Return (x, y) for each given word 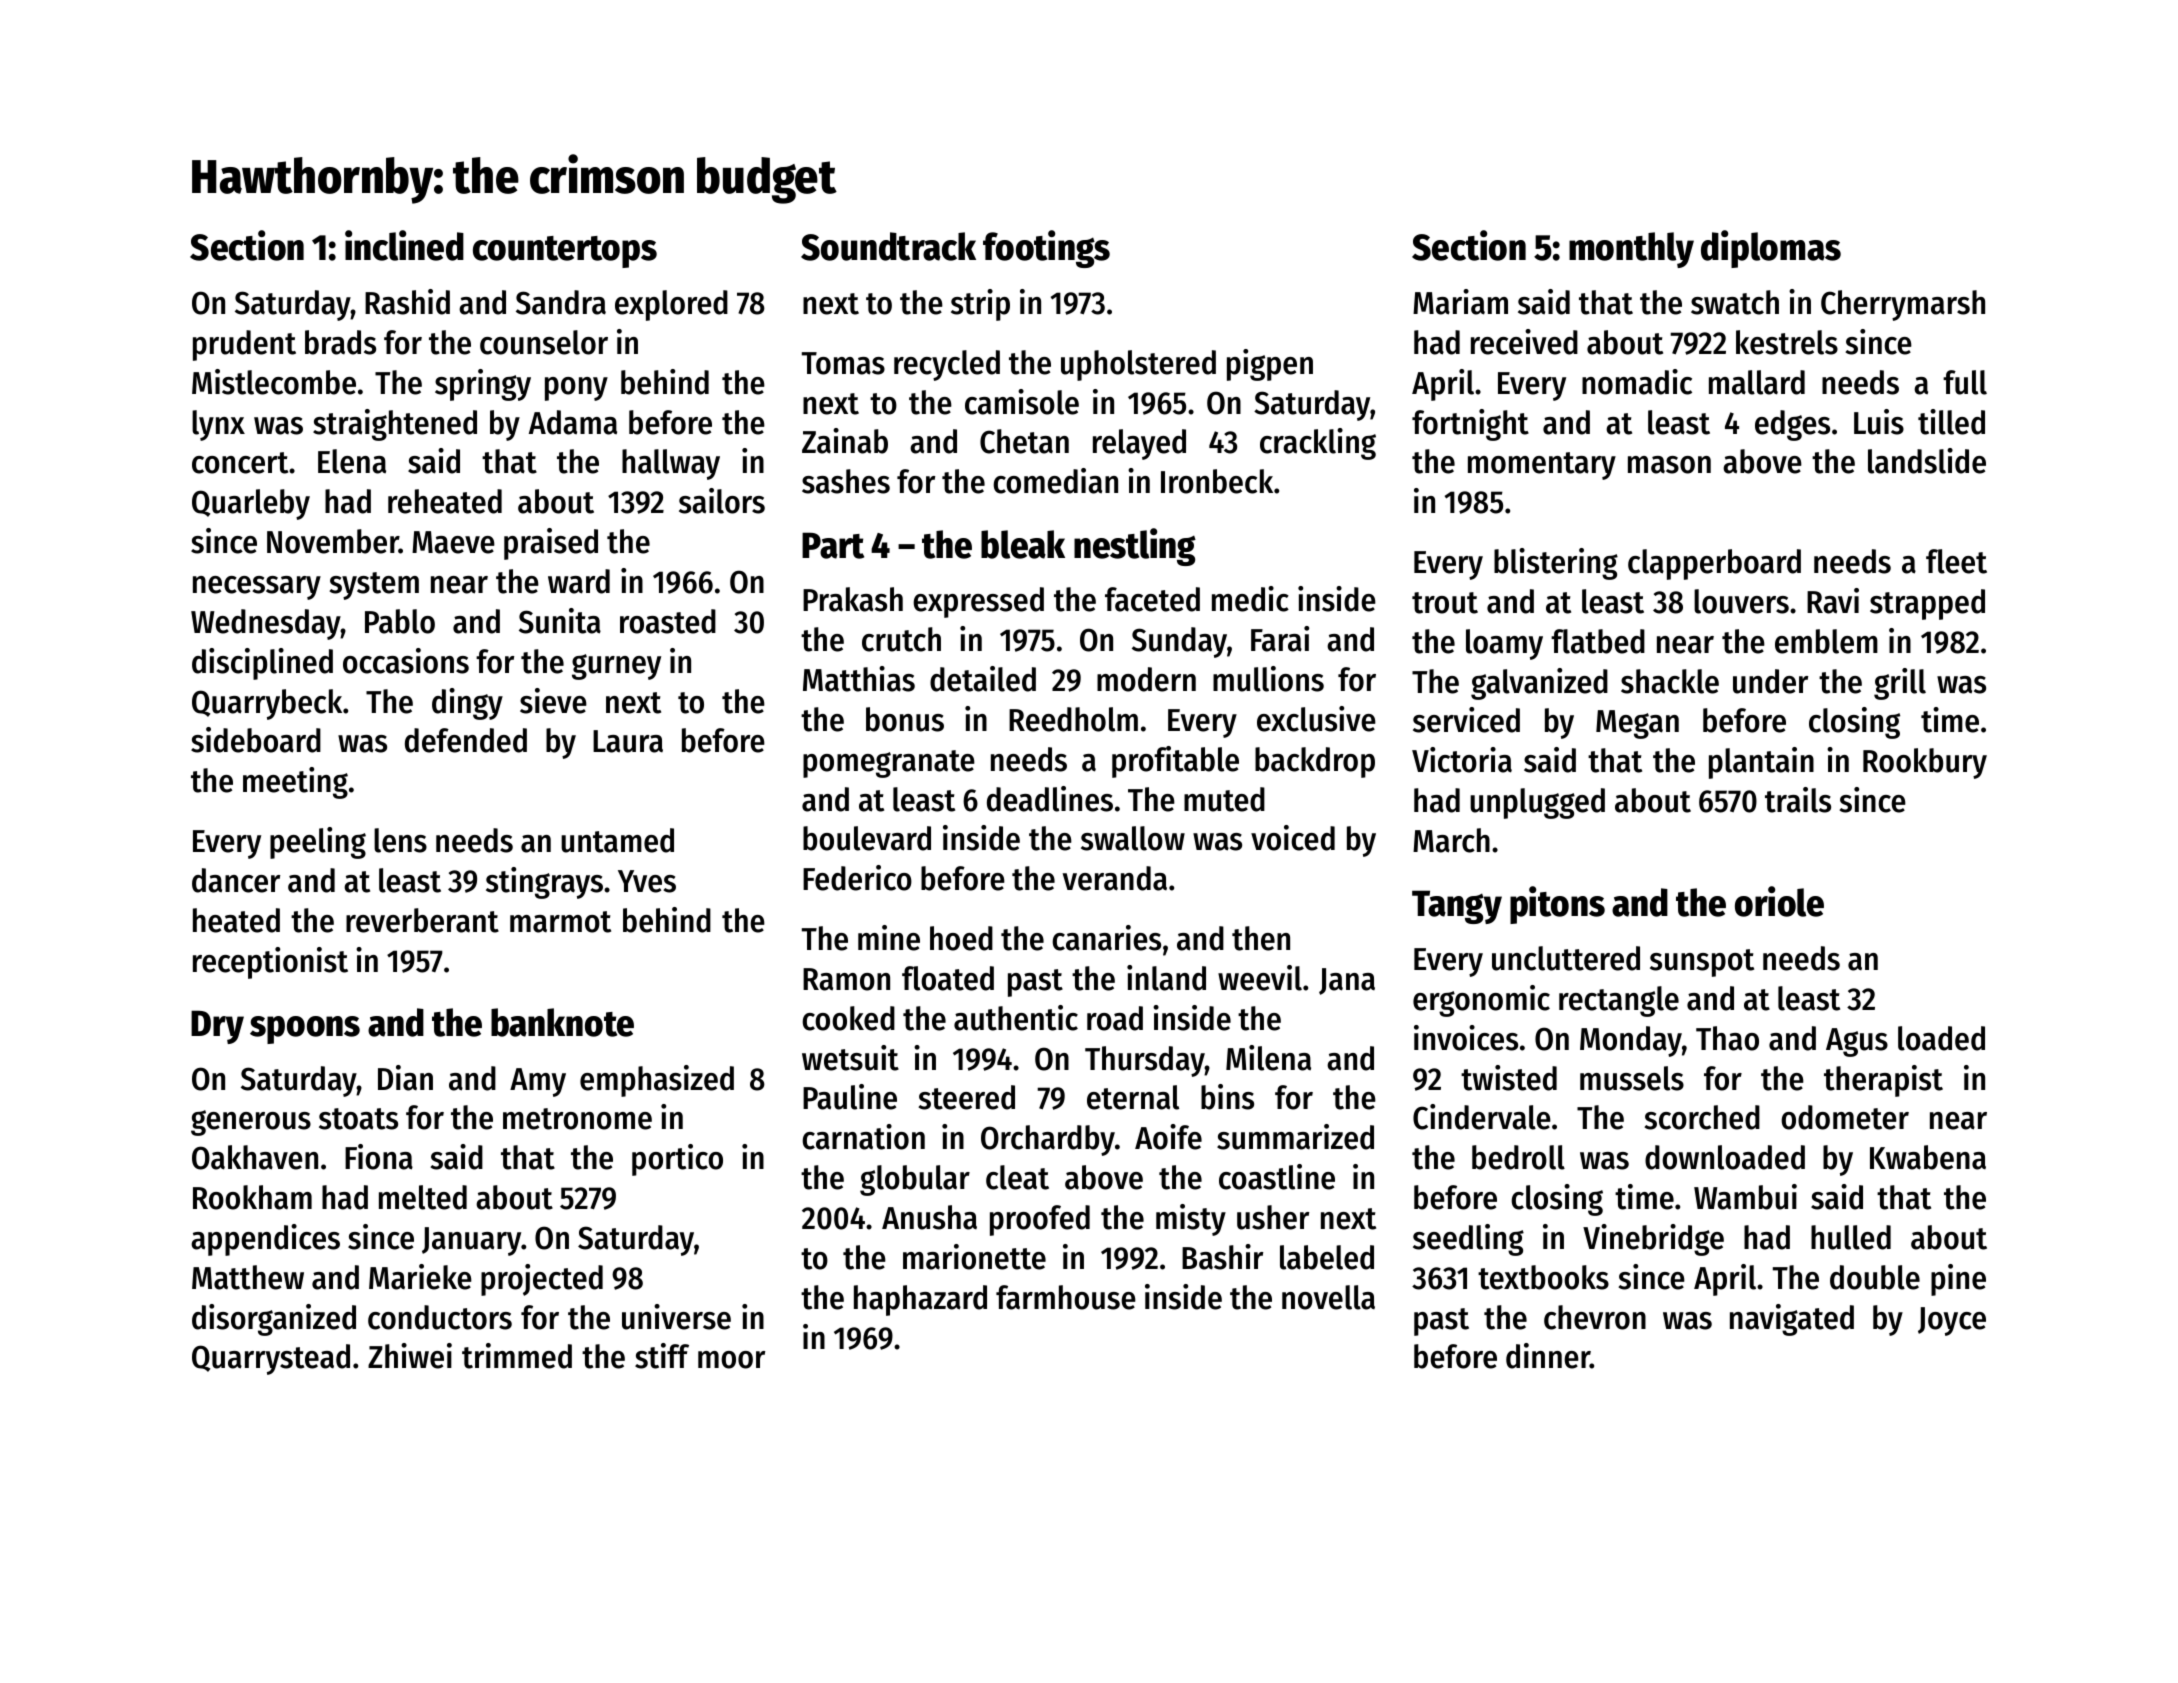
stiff (662, 1356)
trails (1798, 800)
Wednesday (266, 624)
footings (1046, 249)
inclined (404, 245)
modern (1146, 679)
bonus (905, 719)
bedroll (1518, 1157)
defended (466, 740)
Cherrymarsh (1903, 305)
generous (251, 1123)
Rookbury (1925, 763)
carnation (863, 1137)
